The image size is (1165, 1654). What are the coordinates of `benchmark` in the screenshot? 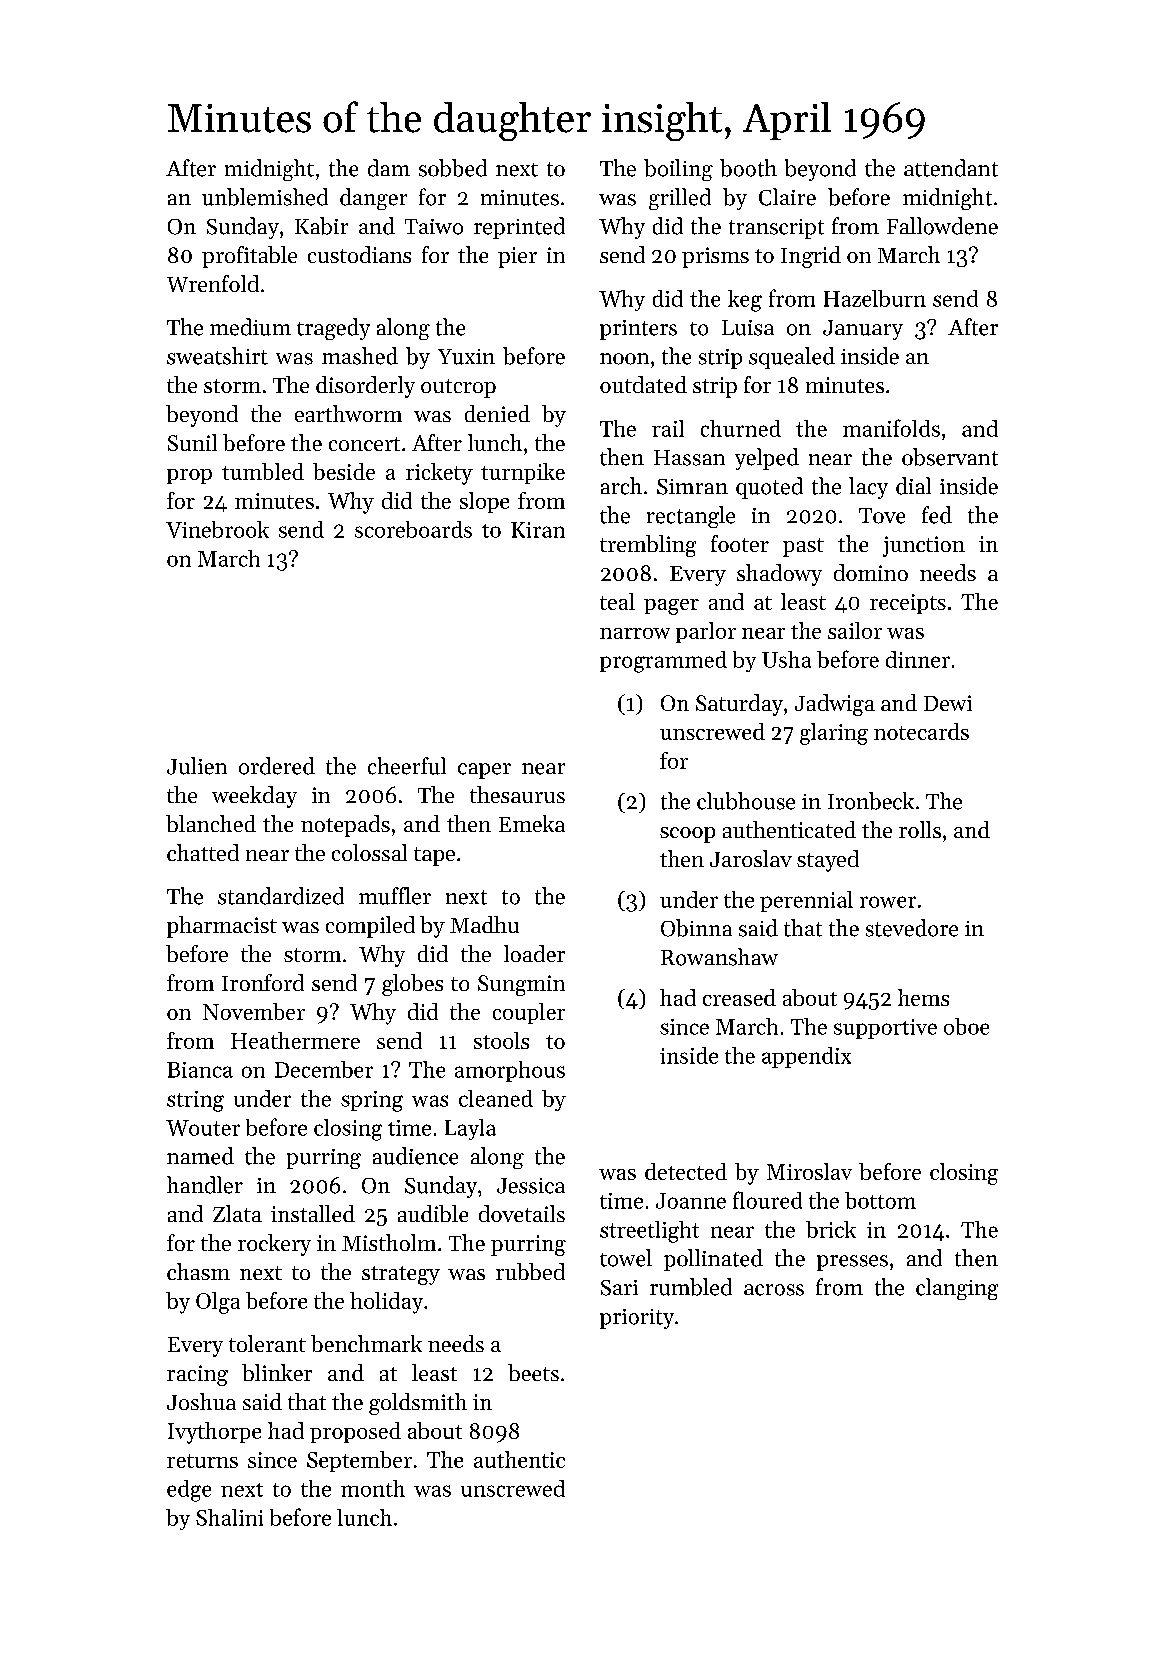 It's located at (366, 1343).
